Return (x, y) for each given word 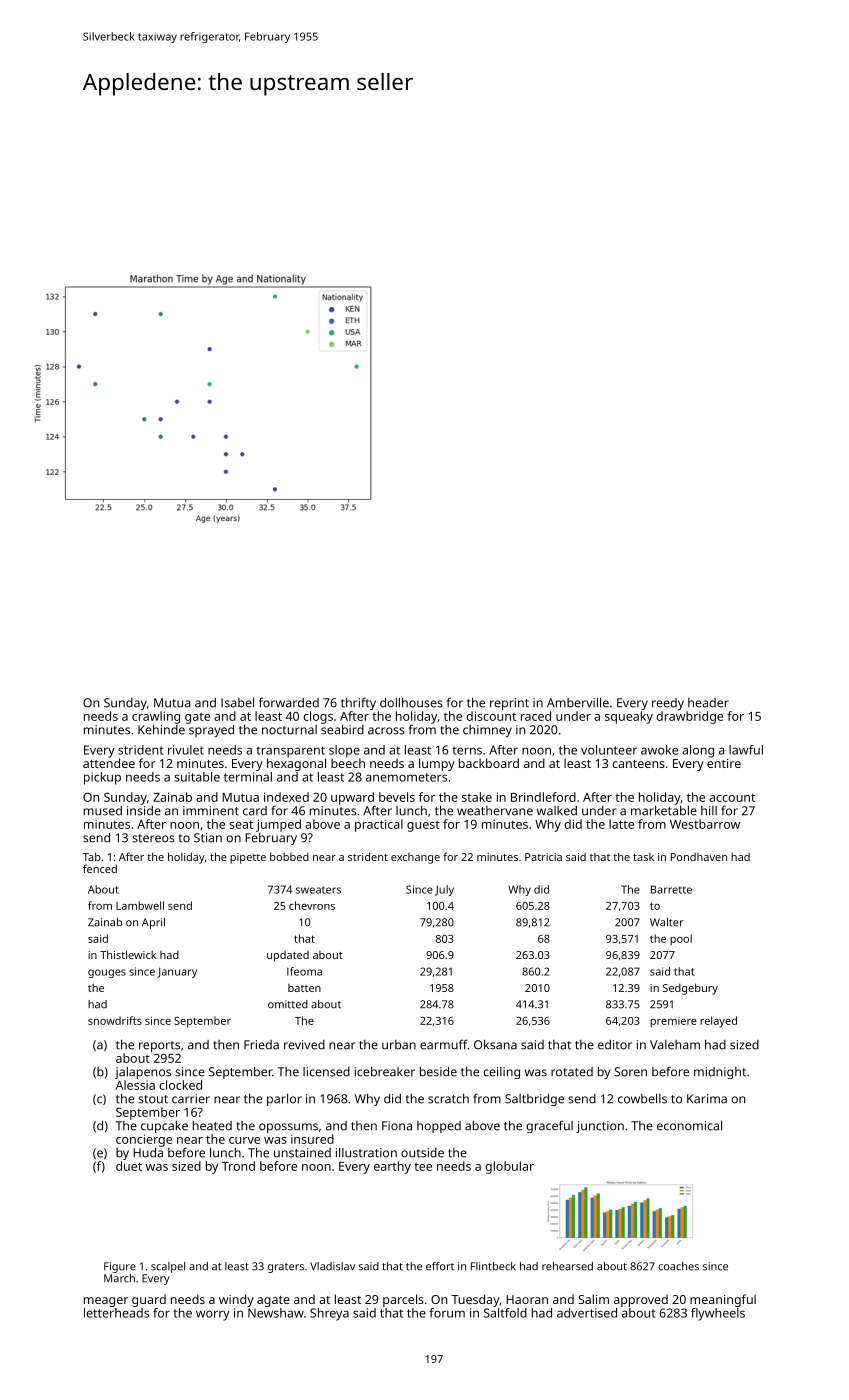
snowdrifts (115, 1020)
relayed (718, 1022)
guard (149, 1300)
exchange (415, 858)
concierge (144, 1140)
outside (422, 1153)
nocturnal (289, 730)
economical (689, 1126)
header (708, 703)
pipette (248, 858)
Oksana (495, 1045)
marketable (664, 811)
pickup (102, 778)
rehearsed (567, 1266)
